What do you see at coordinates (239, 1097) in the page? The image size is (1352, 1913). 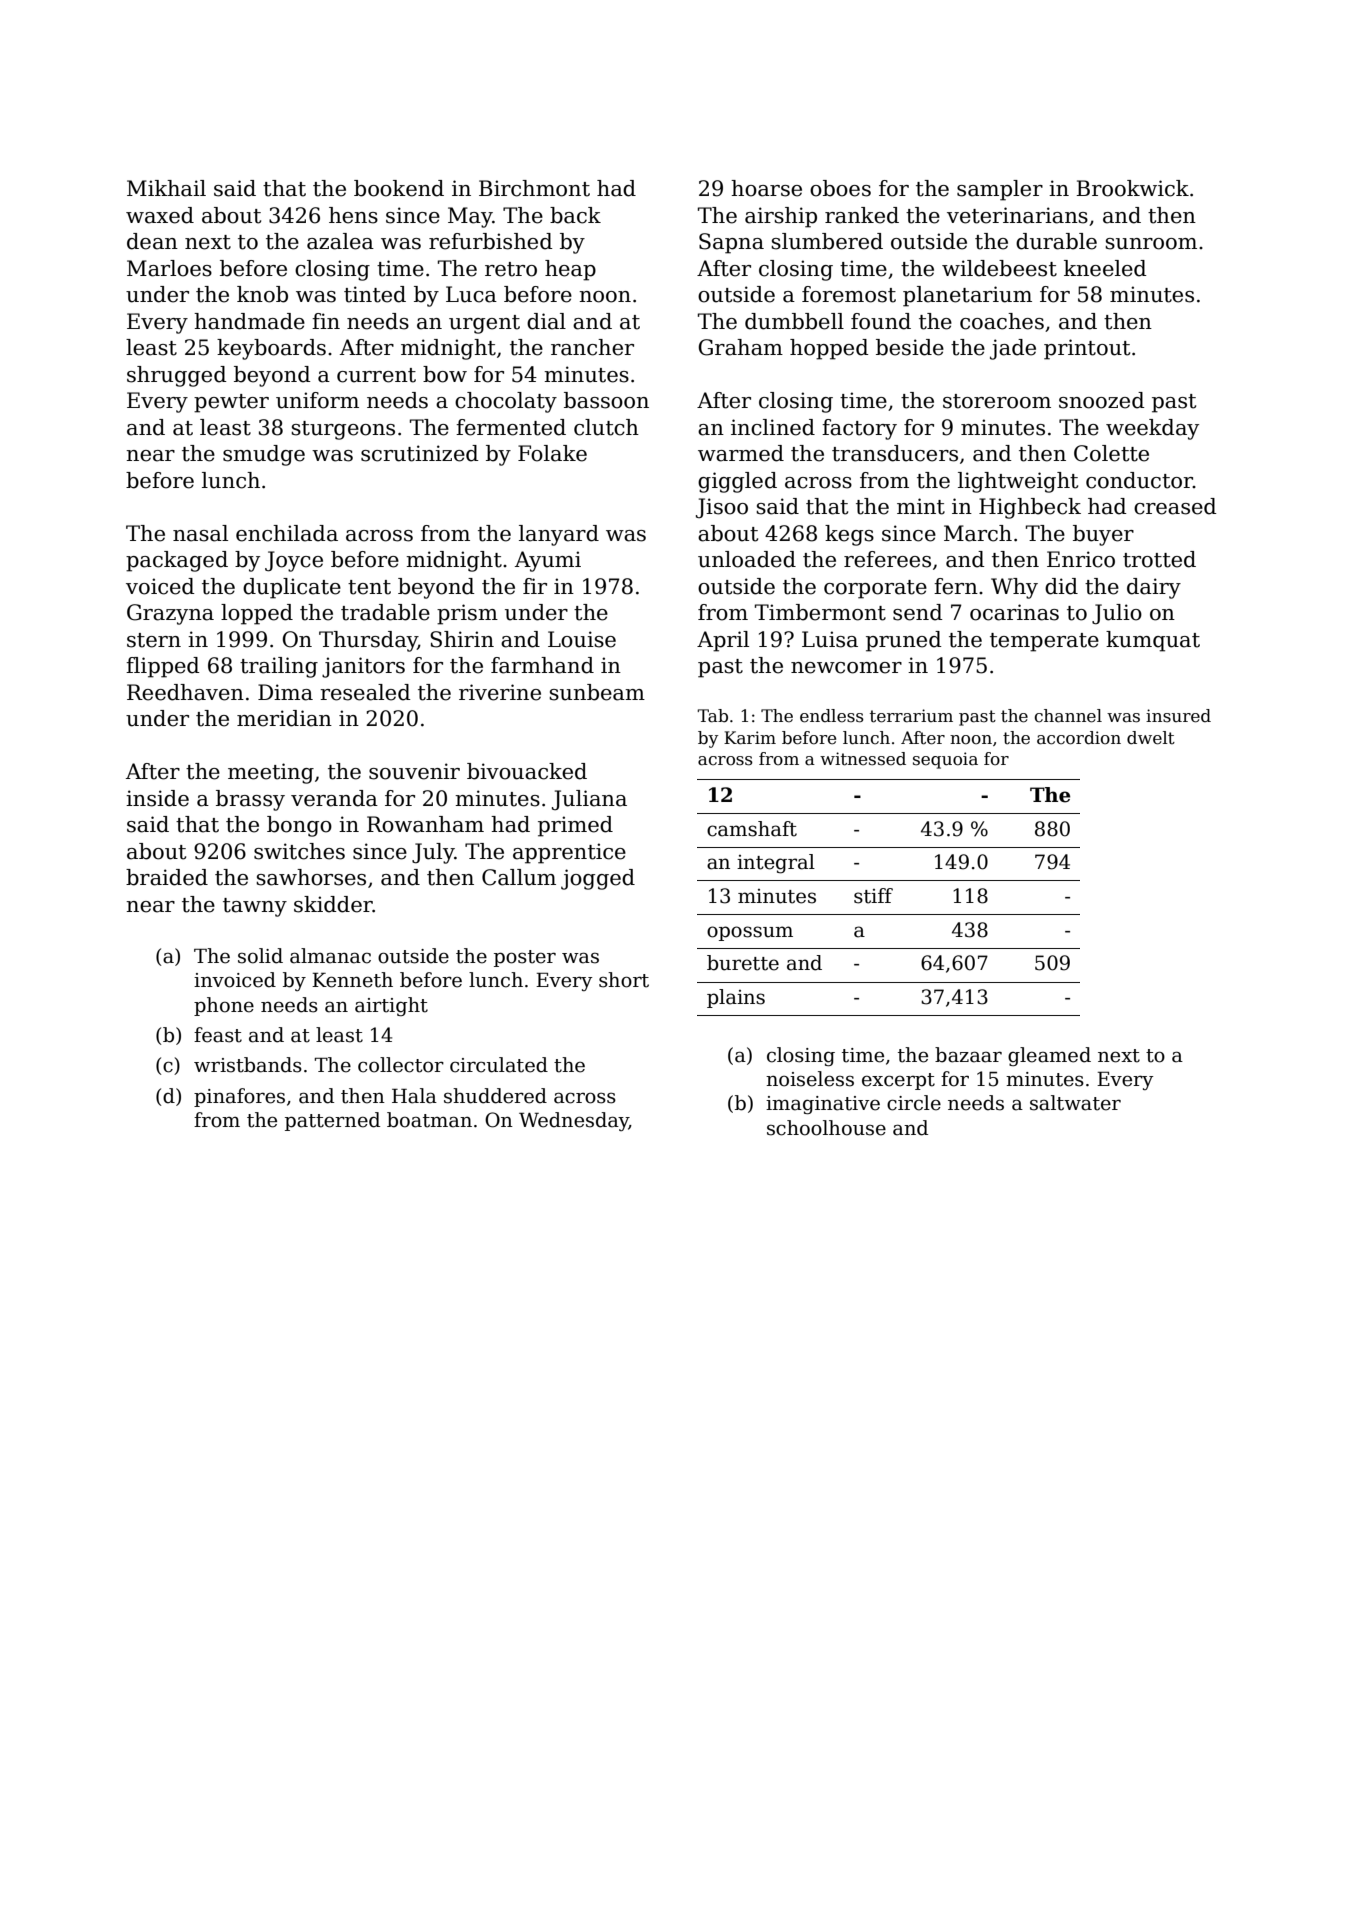 I see `pinafores` at bounding box center [239, 1097].
